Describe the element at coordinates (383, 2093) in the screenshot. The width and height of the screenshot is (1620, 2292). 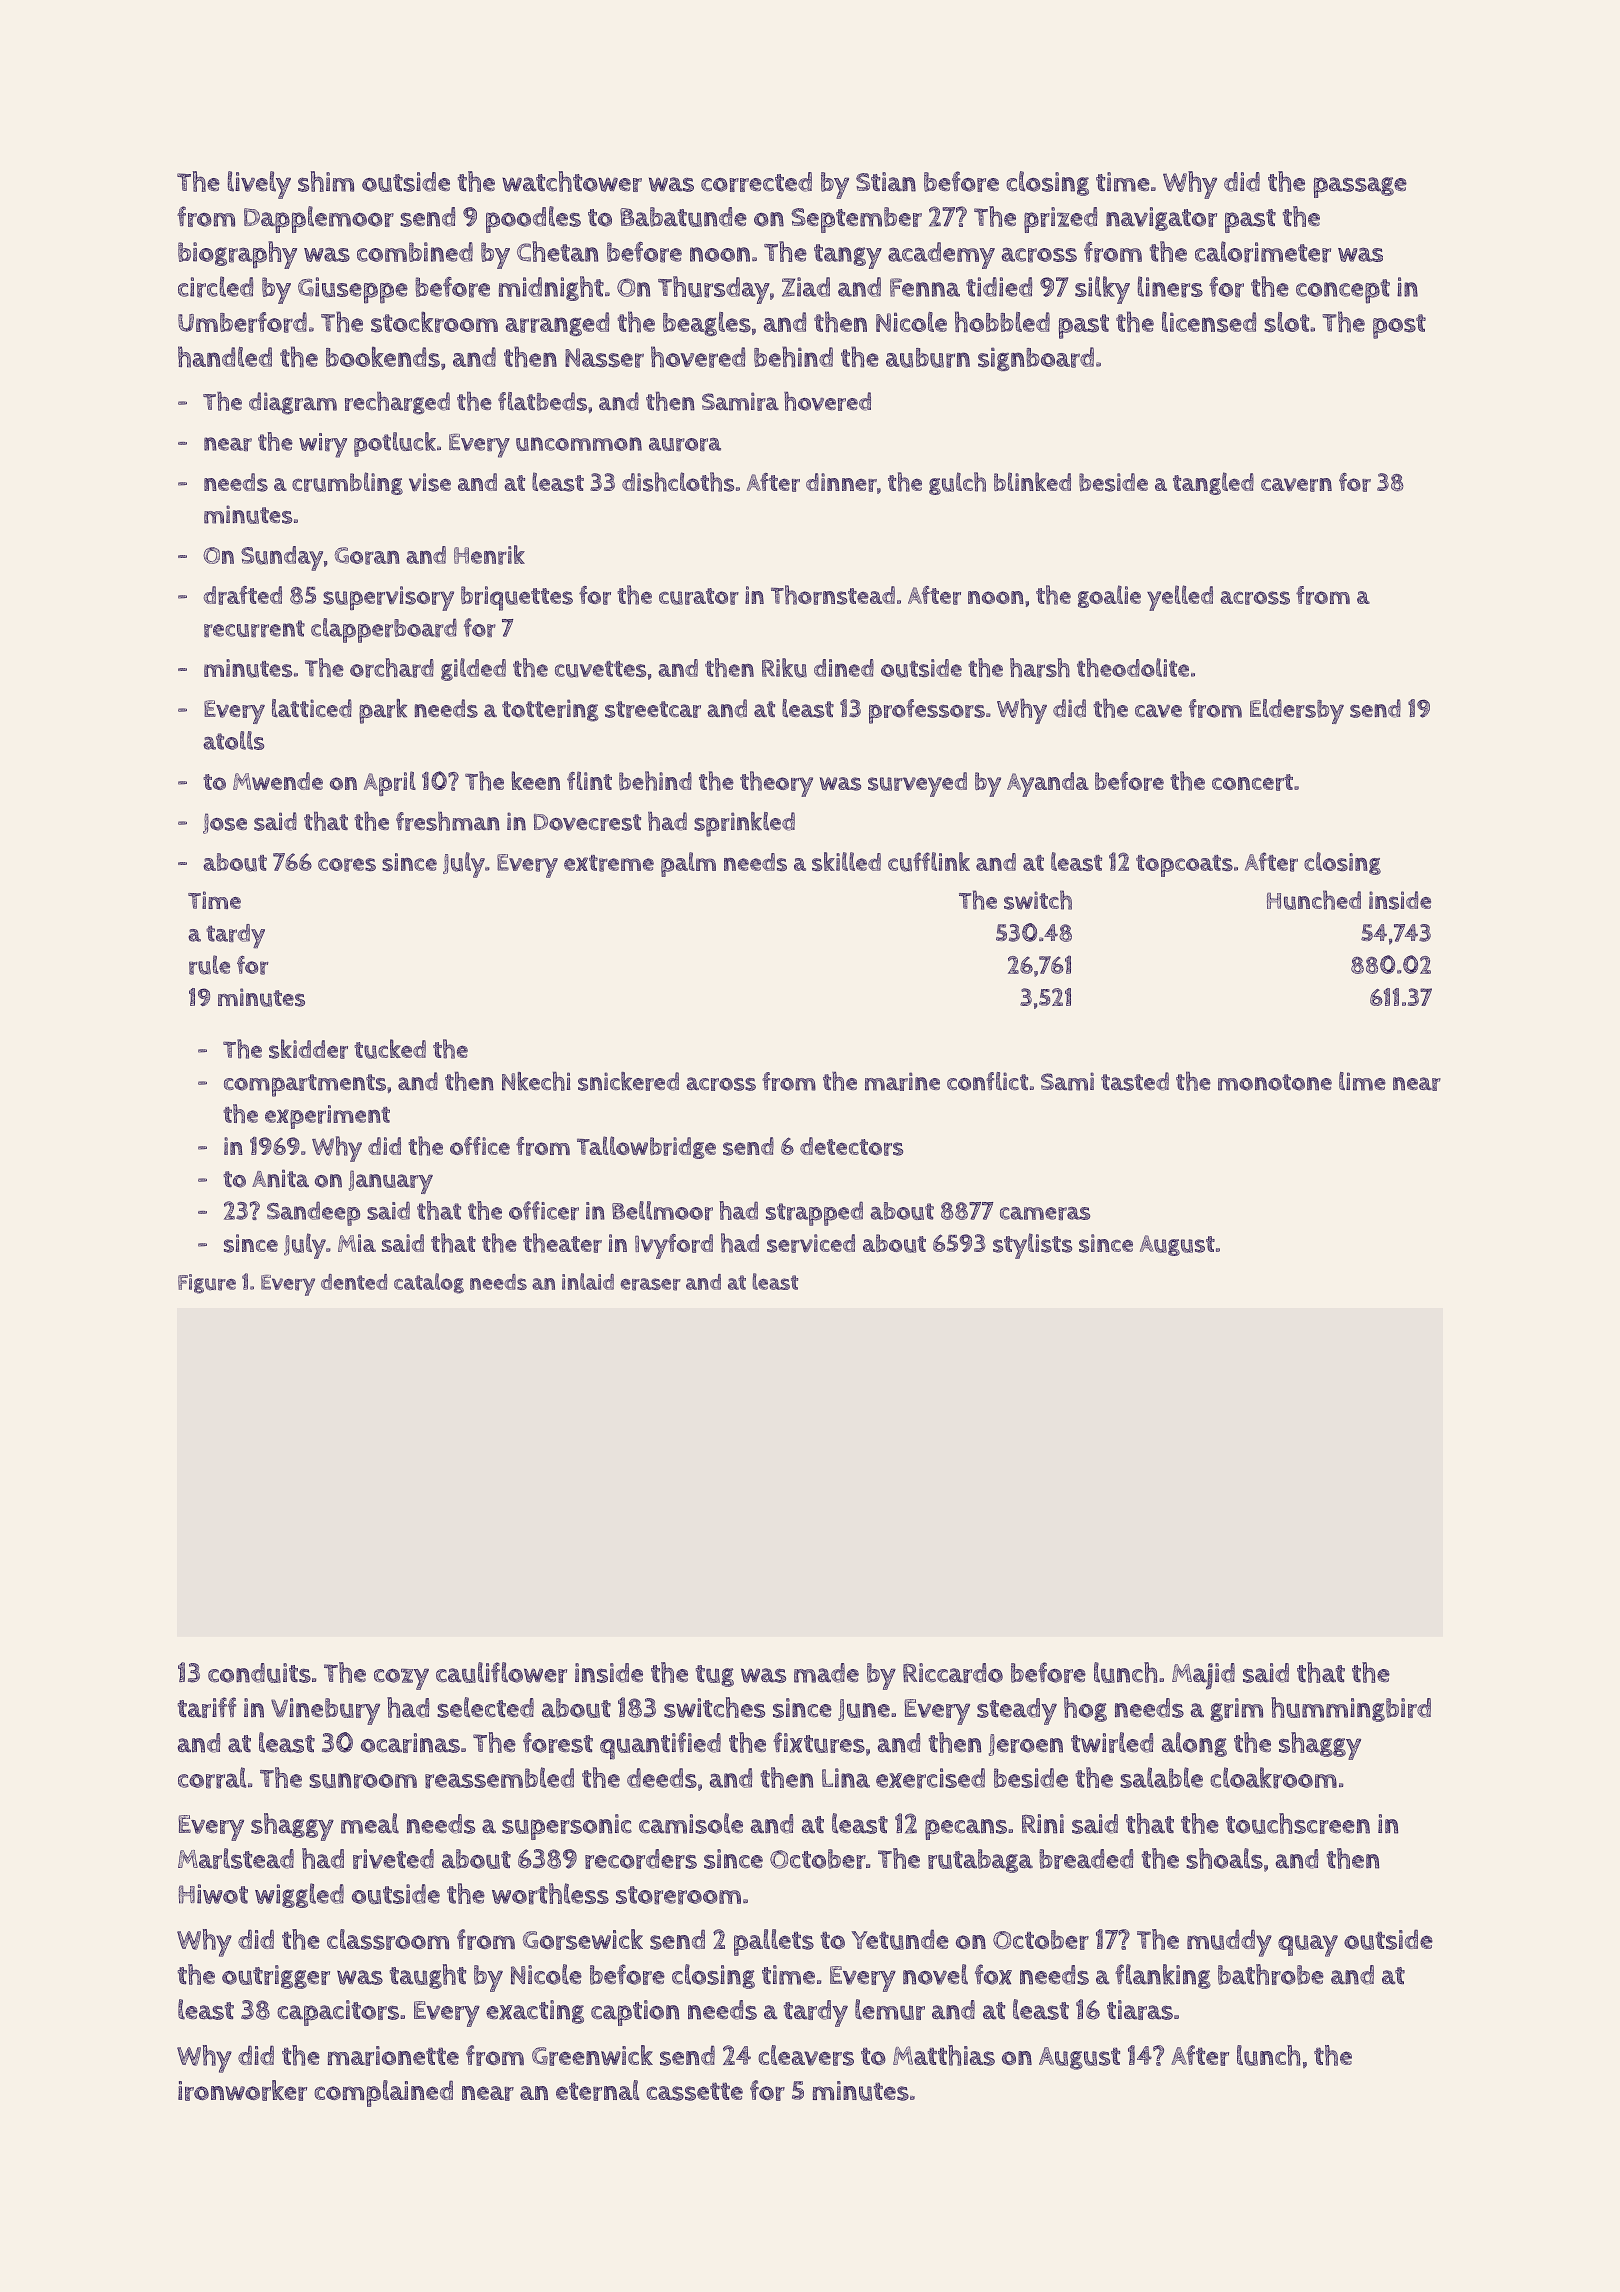
I see `complained` at that location.
